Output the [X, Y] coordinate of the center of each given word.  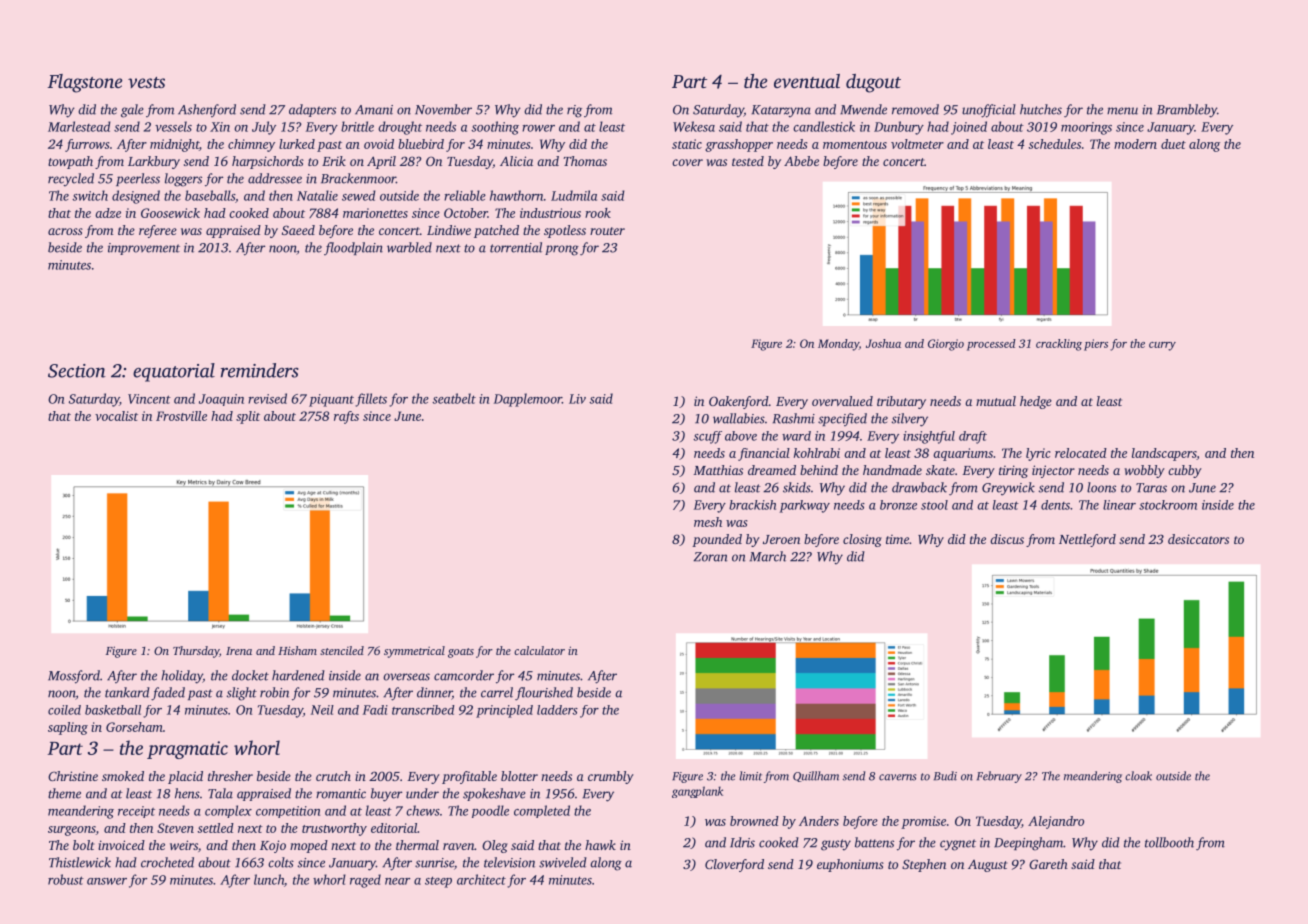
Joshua [883, 343]
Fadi [375, 710]
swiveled [563, 862]
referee [158, 231]
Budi [945, 776]
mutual [996, 401]
